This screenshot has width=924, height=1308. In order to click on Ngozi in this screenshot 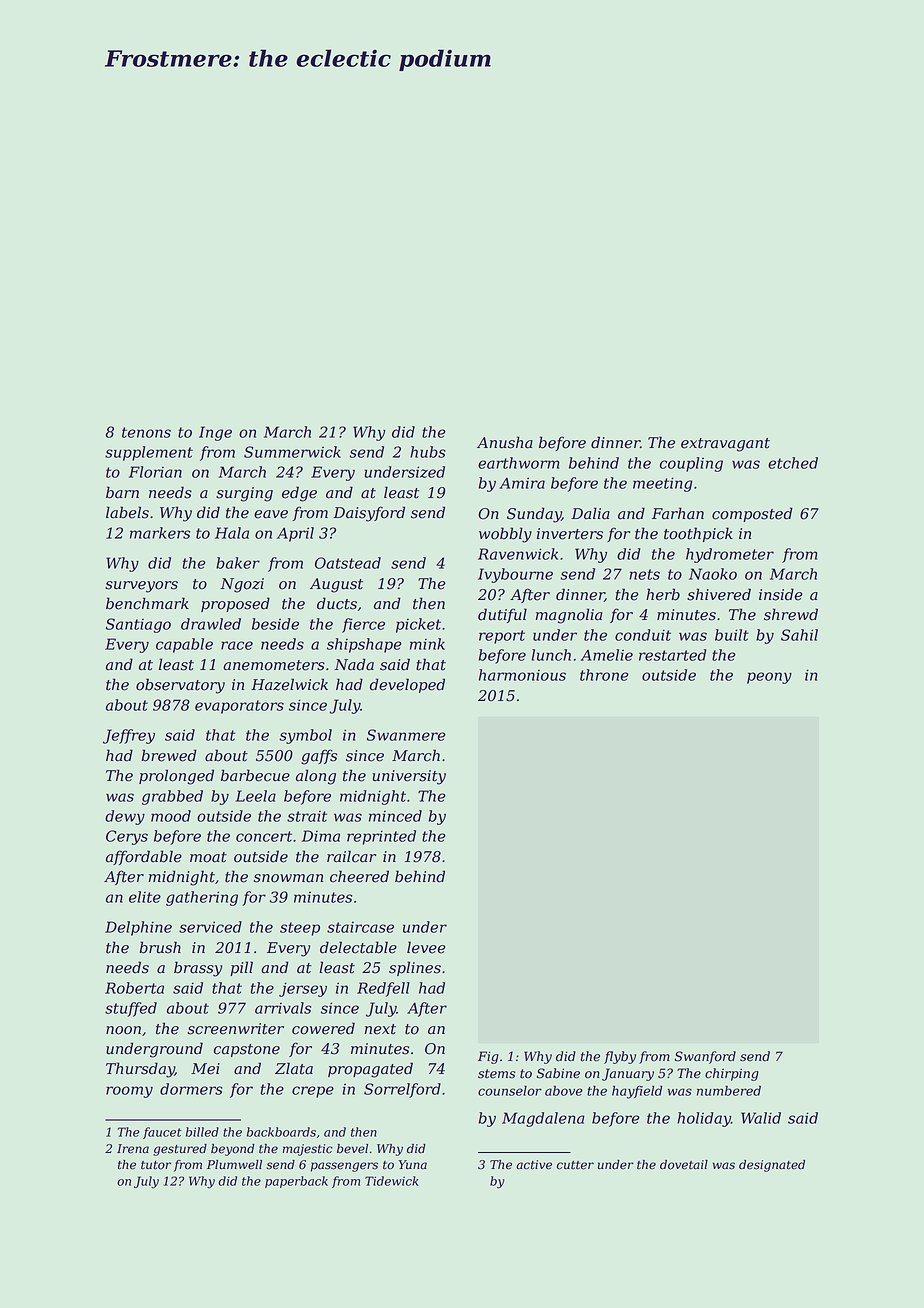, I will do `click(242, 585)`.
